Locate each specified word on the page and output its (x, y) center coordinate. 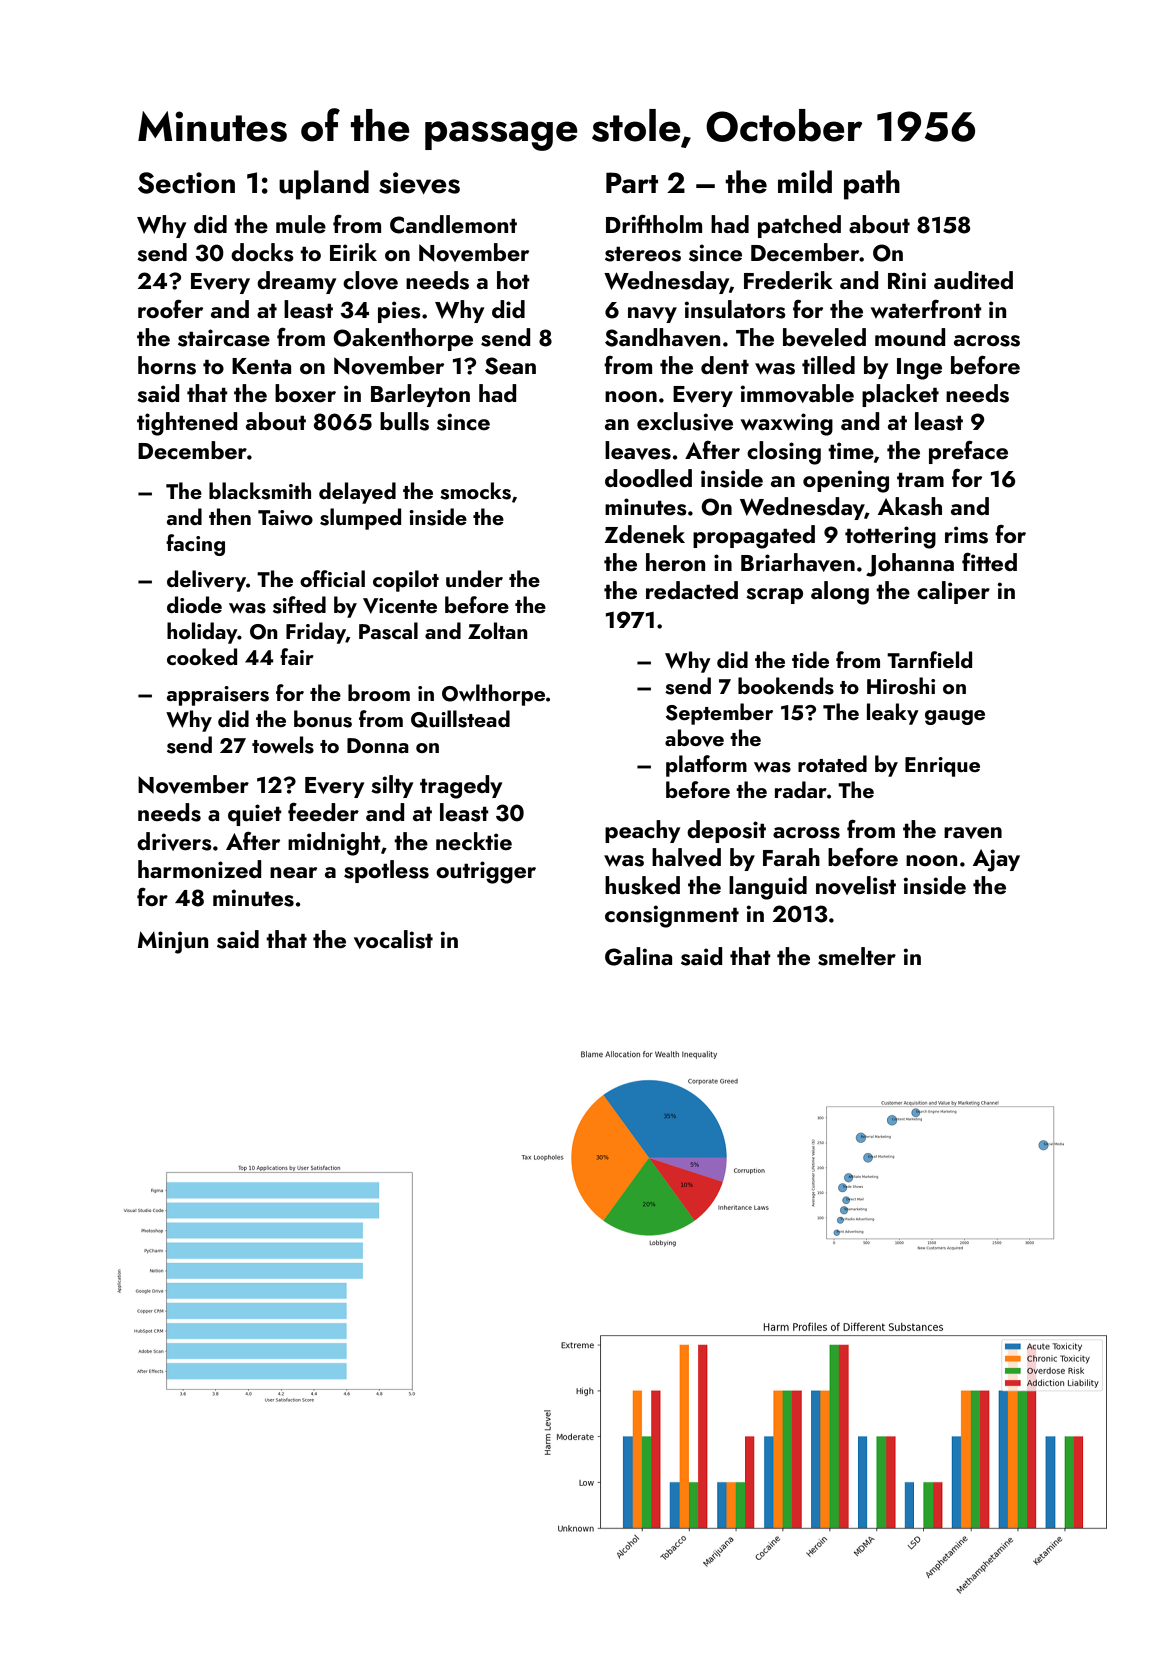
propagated (754, 537)
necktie (474, 841)
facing (195, 545)
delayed (357, 493)
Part (632, 183)
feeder (323, 811)
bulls (404, 421)
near (293, 872)
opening (846, 481)
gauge (955, 717)
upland (324, 185)
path (872, 185)
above (694, 738)
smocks (475, 491)
